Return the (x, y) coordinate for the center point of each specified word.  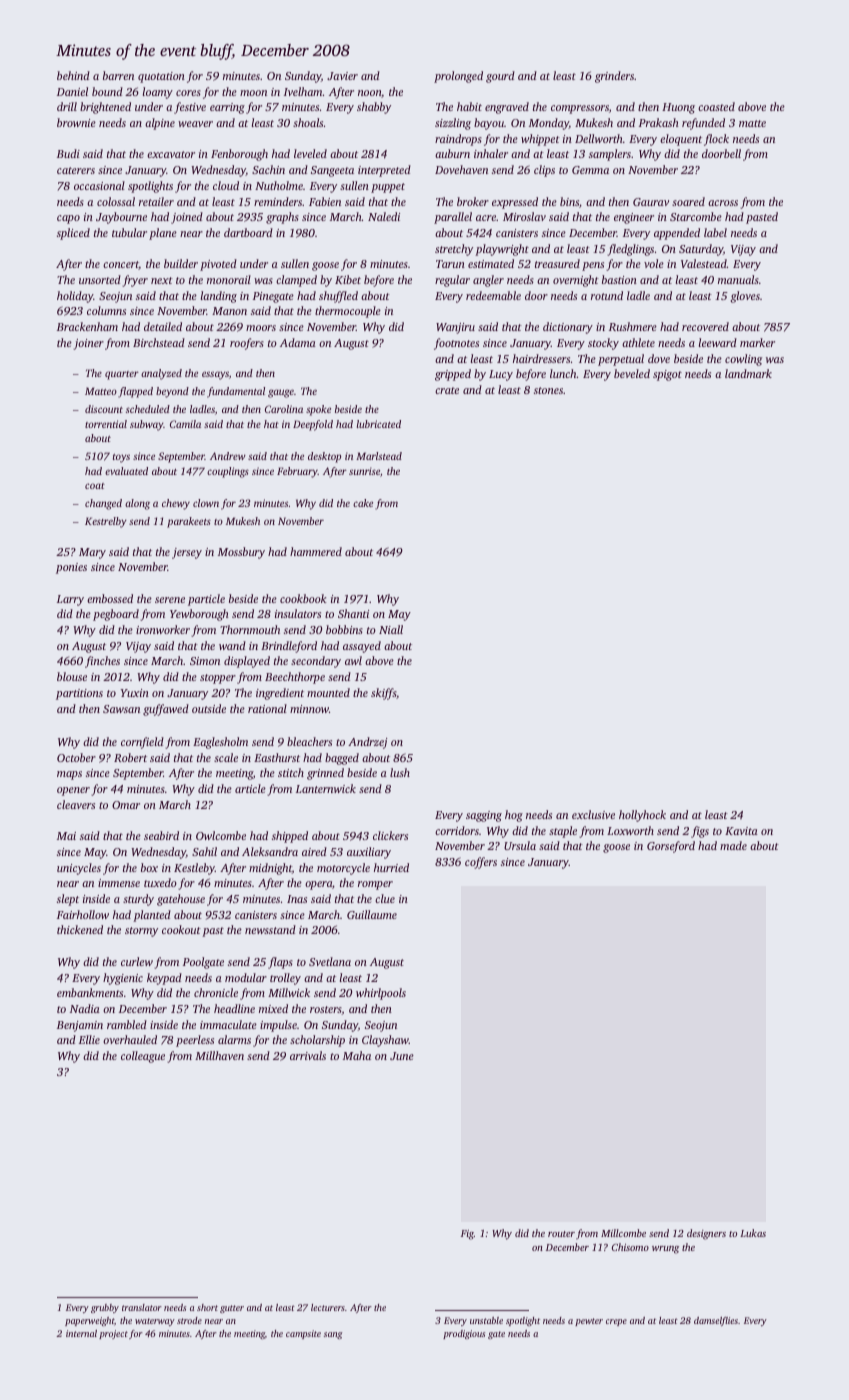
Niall (391, 629)
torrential (106, 424)
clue (385, 898)
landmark (748, 373)
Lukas (753, 1233)
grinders (614, 77)
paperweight (89, 1321)
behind (73, 75)
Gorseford (671, 847)
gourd (500, 77)
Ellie (89, 1039)
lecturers (328, 1307)
